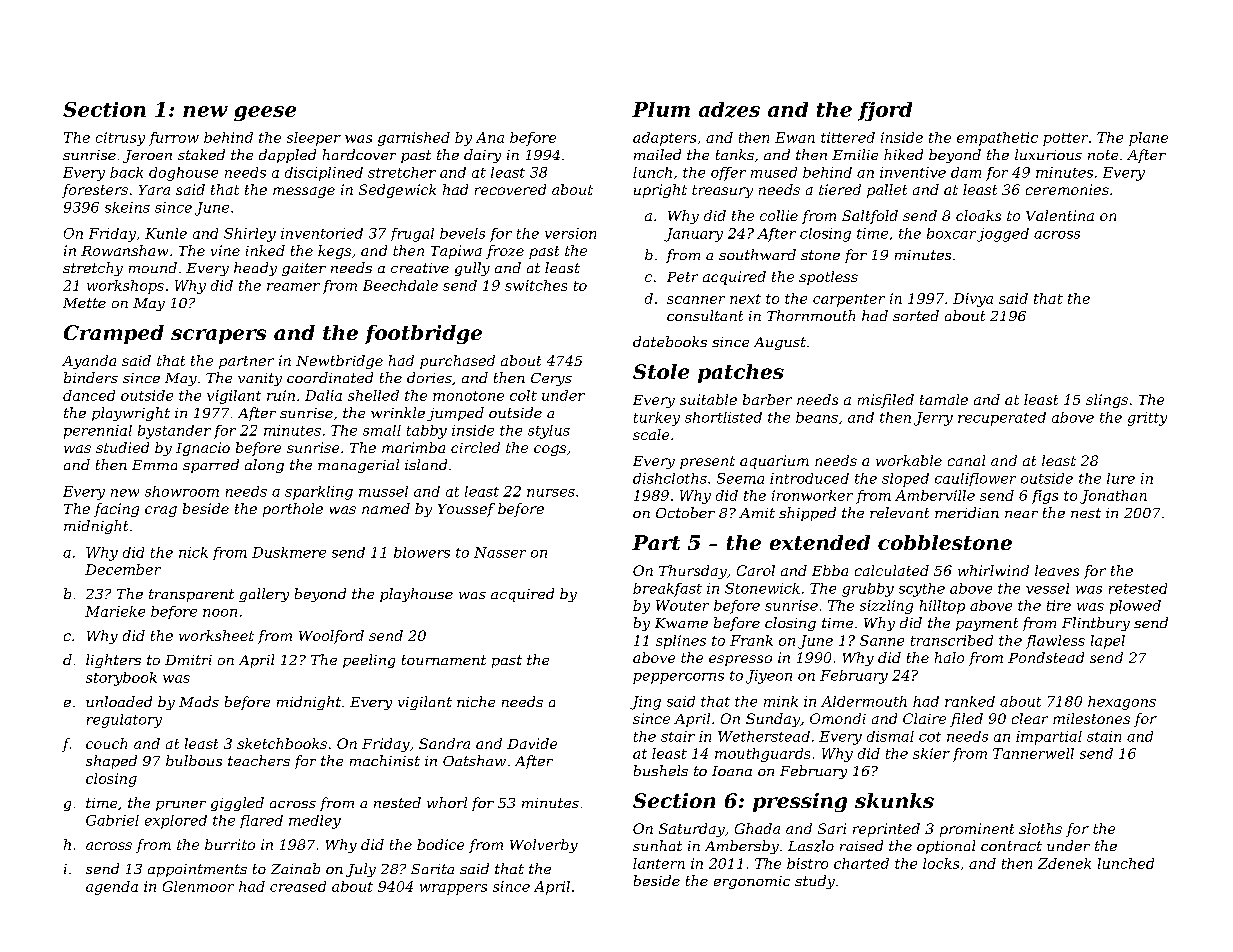  I want to click on along, so click(264, 466).
